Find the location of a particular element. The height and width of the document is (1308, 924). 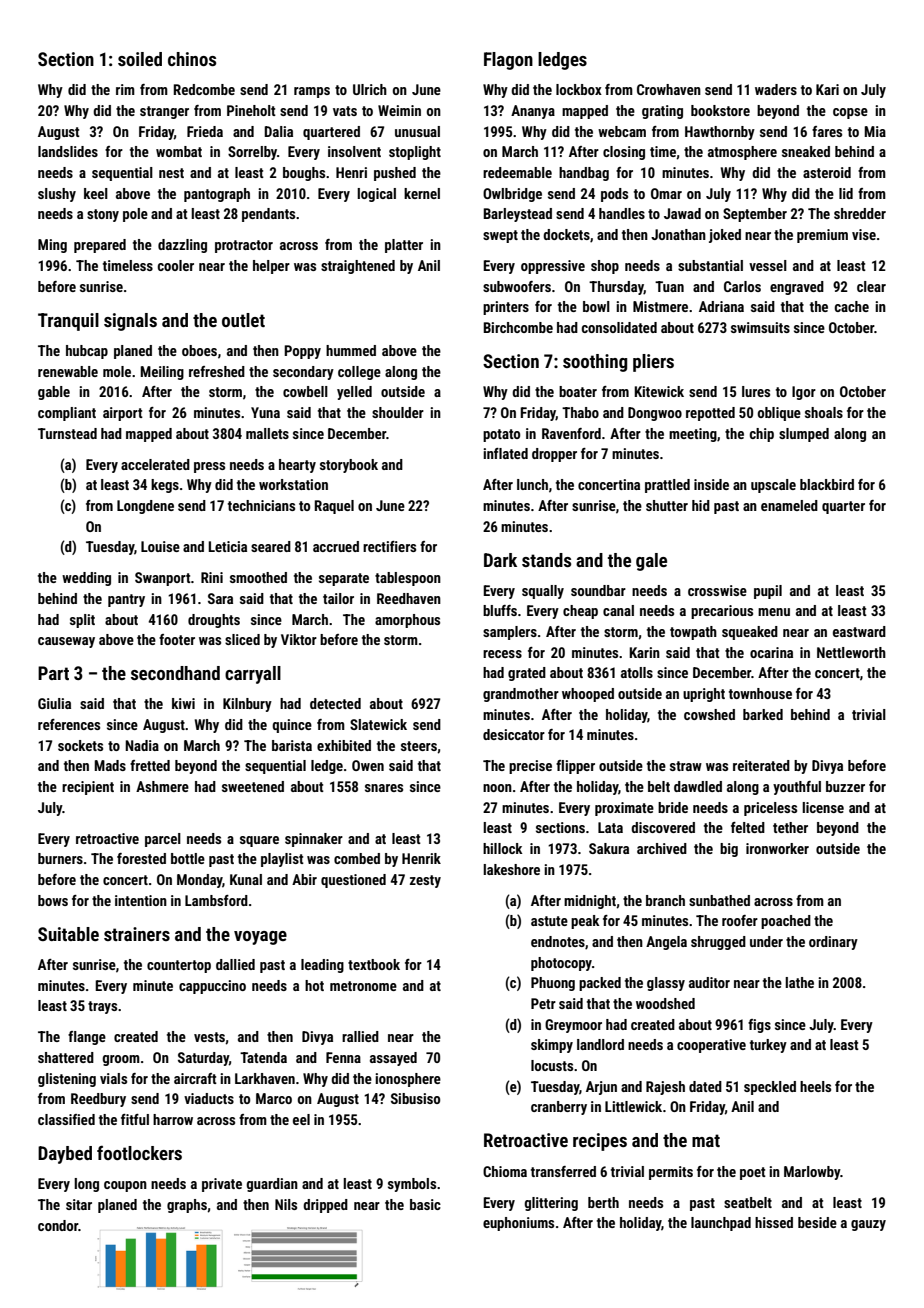

Nils is located at coordinates (286, 1204).
